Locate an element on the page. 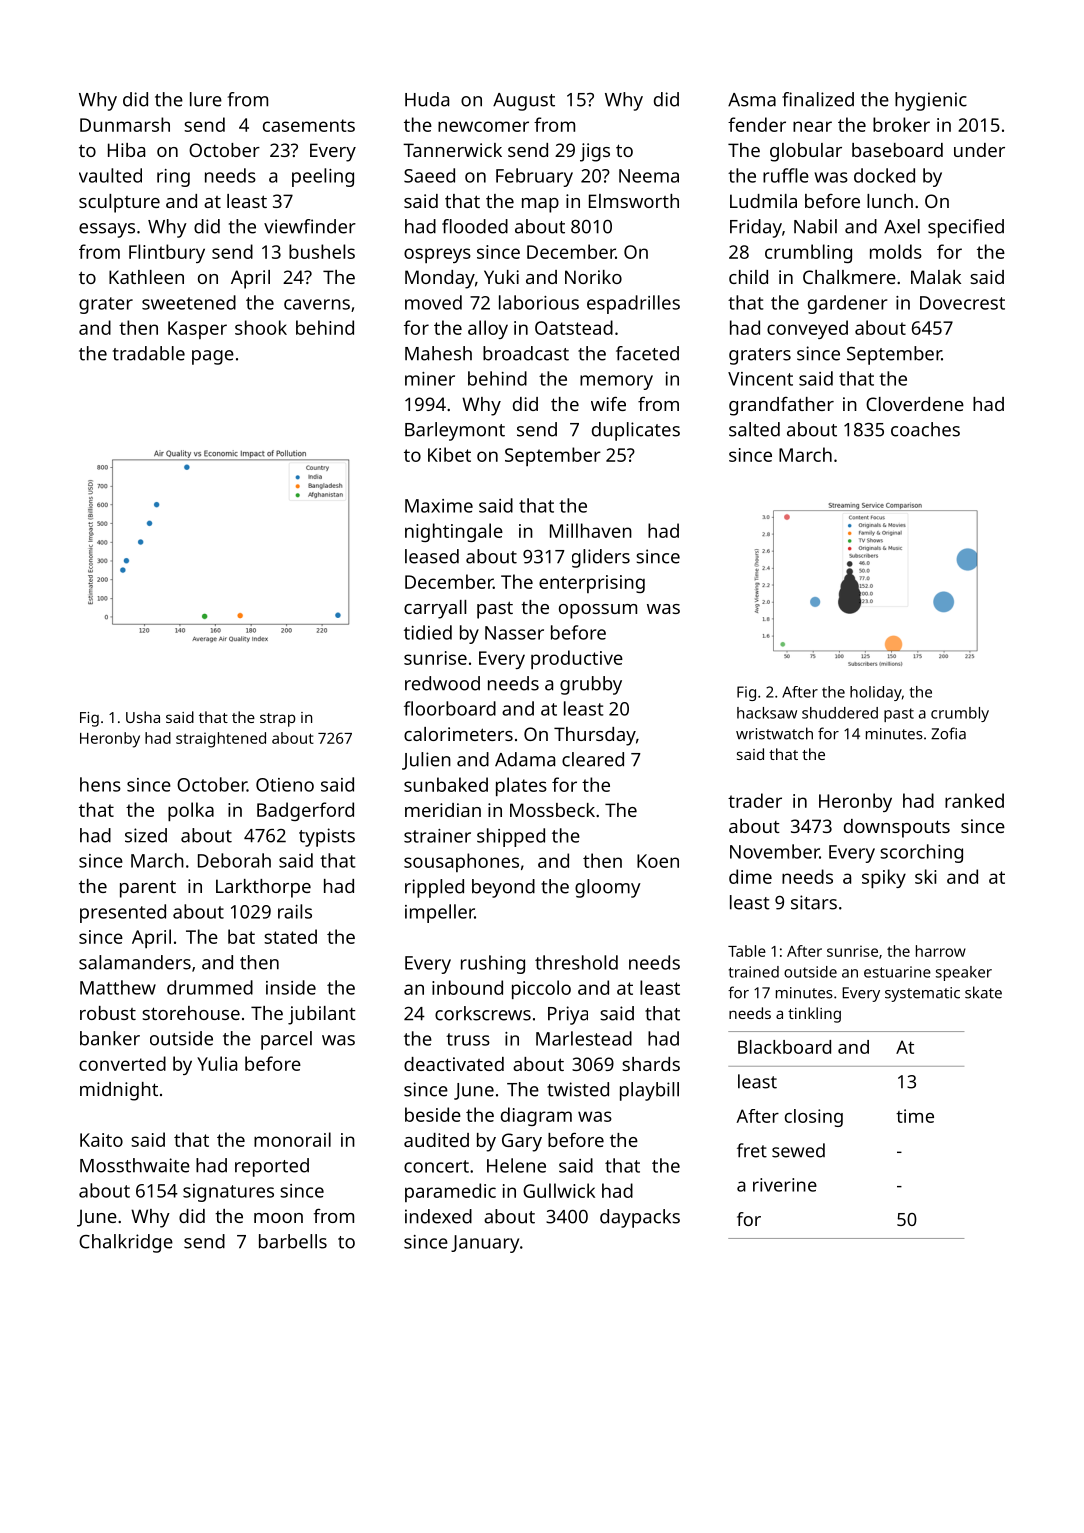 The image size is (1084, 1533). barbells is located at coordinates (293, 1241).
